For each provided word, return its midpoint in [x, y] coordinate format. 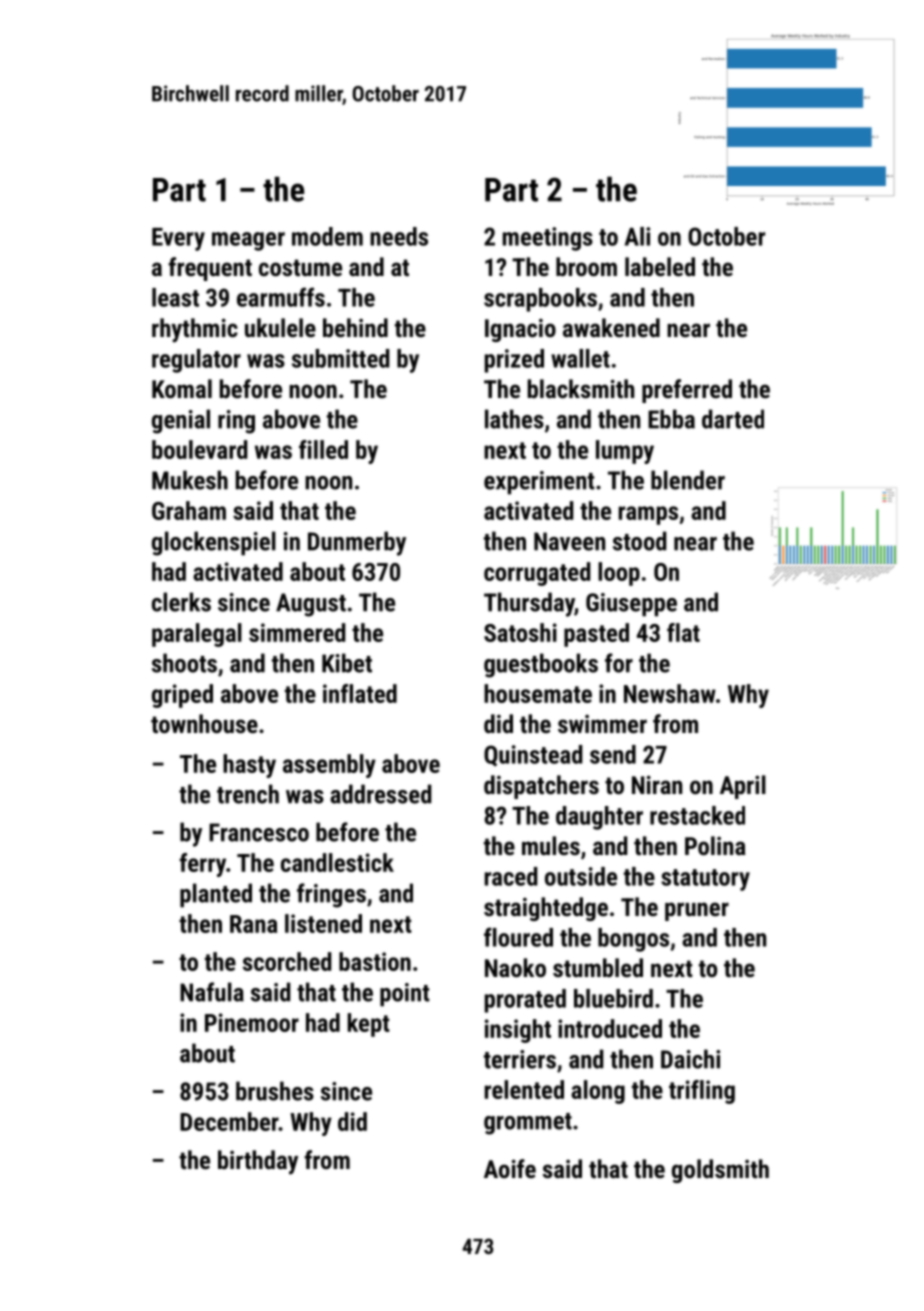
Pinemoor [252, 1022]
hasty [249, 766]
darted [733, 419]
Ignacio [520, 330]
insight [518, 1031]
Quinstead [533, 756]
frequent [210, 269]
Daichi [690, 1059]
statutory [705, 880]
